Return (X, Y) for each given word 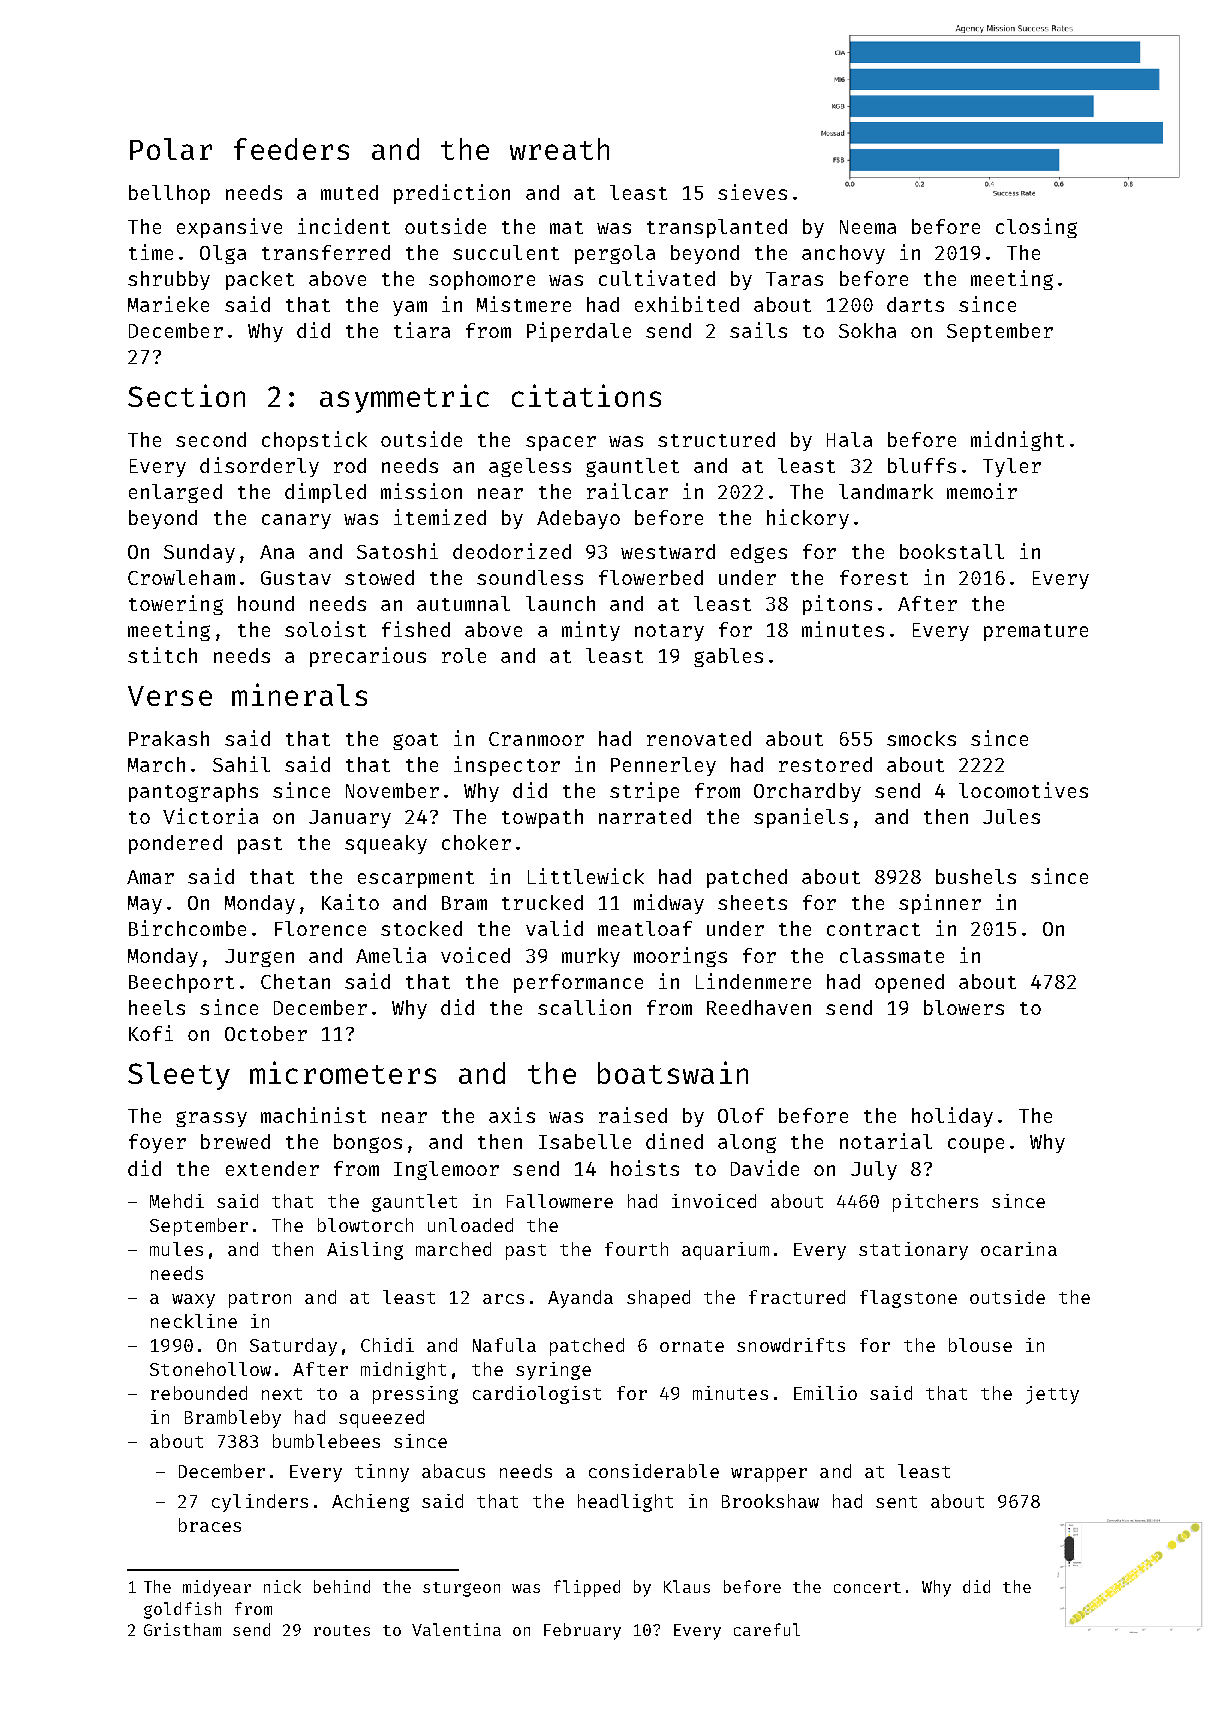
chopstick (314, 441)
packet (260, 280)
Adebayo (578, 519)
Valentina (456, 1629)
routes (342, 1630)
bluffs (922, 465)
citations (586, 395)
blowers (964, 1007)
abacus (453, 1471)
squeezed (381, 1419)
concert (867, 1587)
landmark (886, 491)
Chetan (295, 981)
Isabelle (585, 1141)
